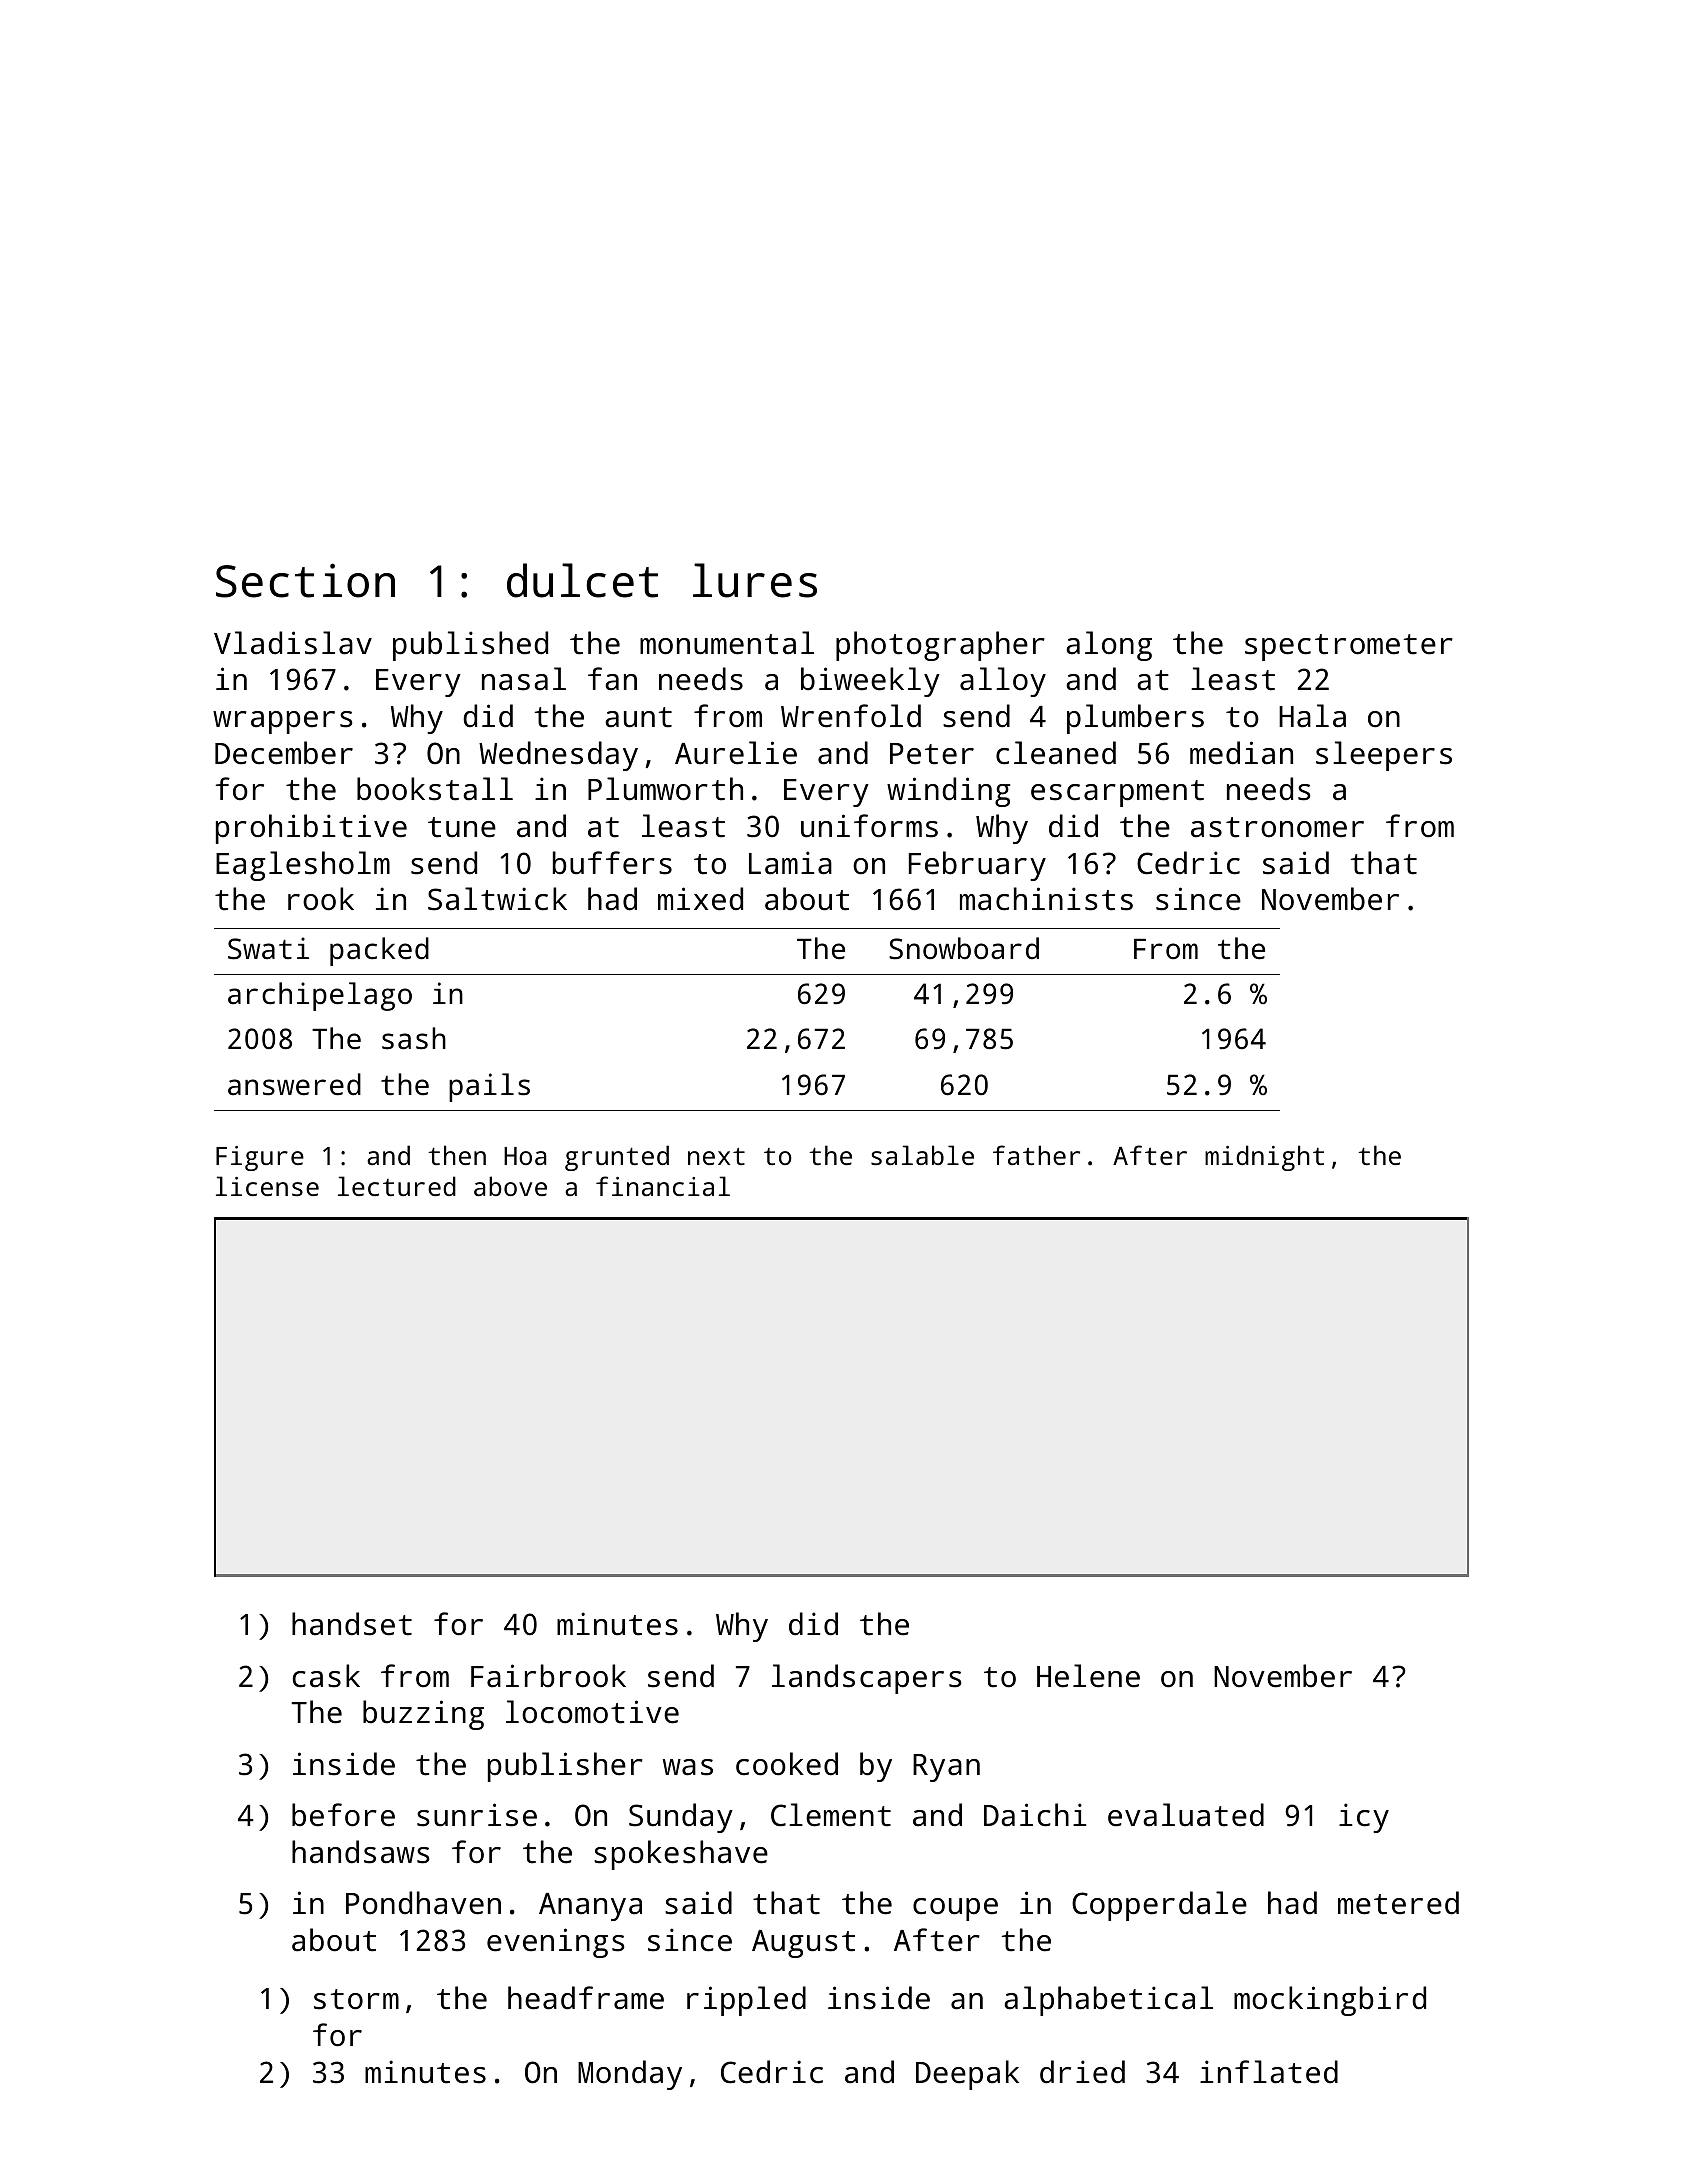  I want to click on midnight, so click(1264, 1158).
